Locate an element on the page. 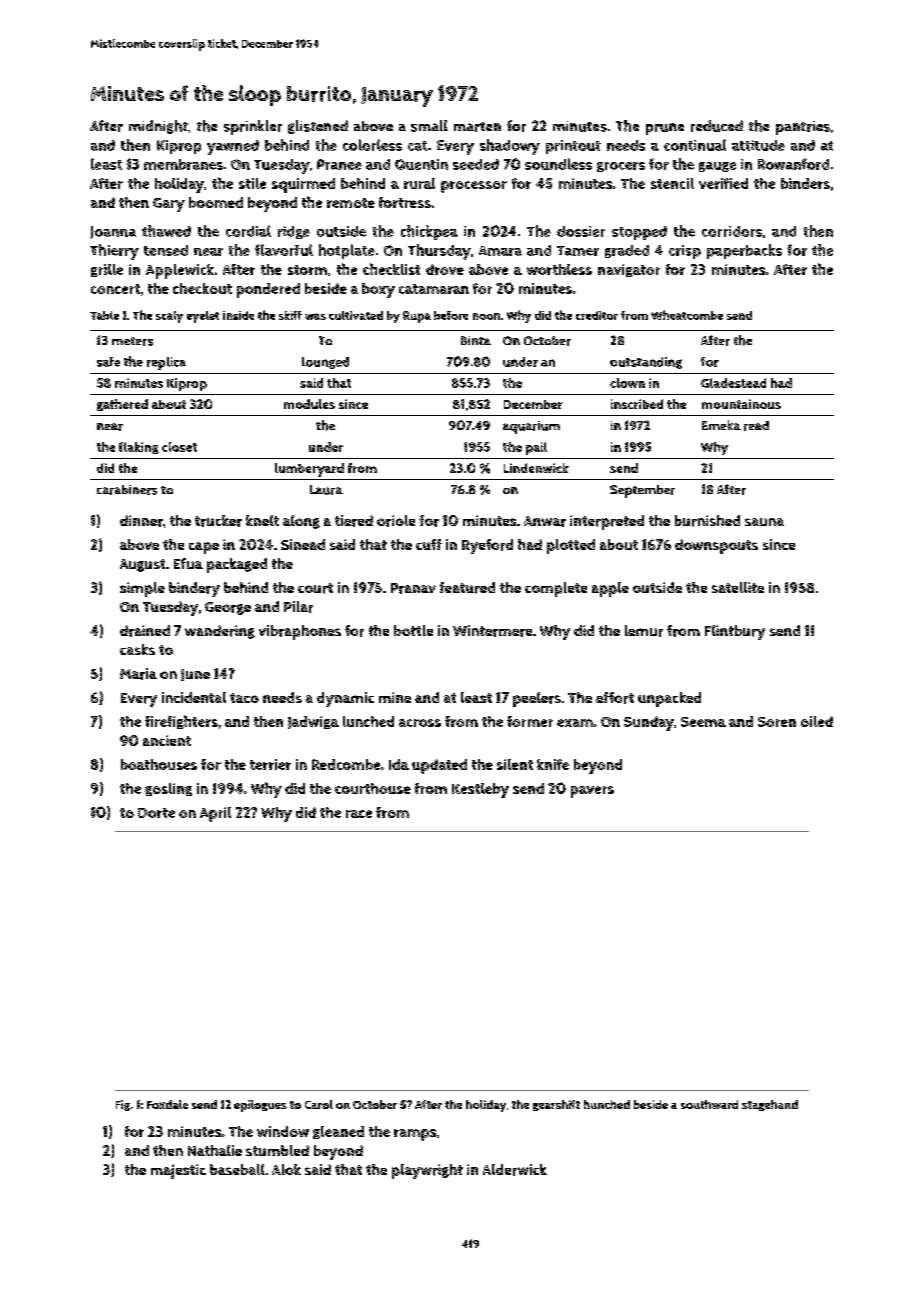 This document has height=1314, width=924. Dorte is located at coordinates (156, 813).
